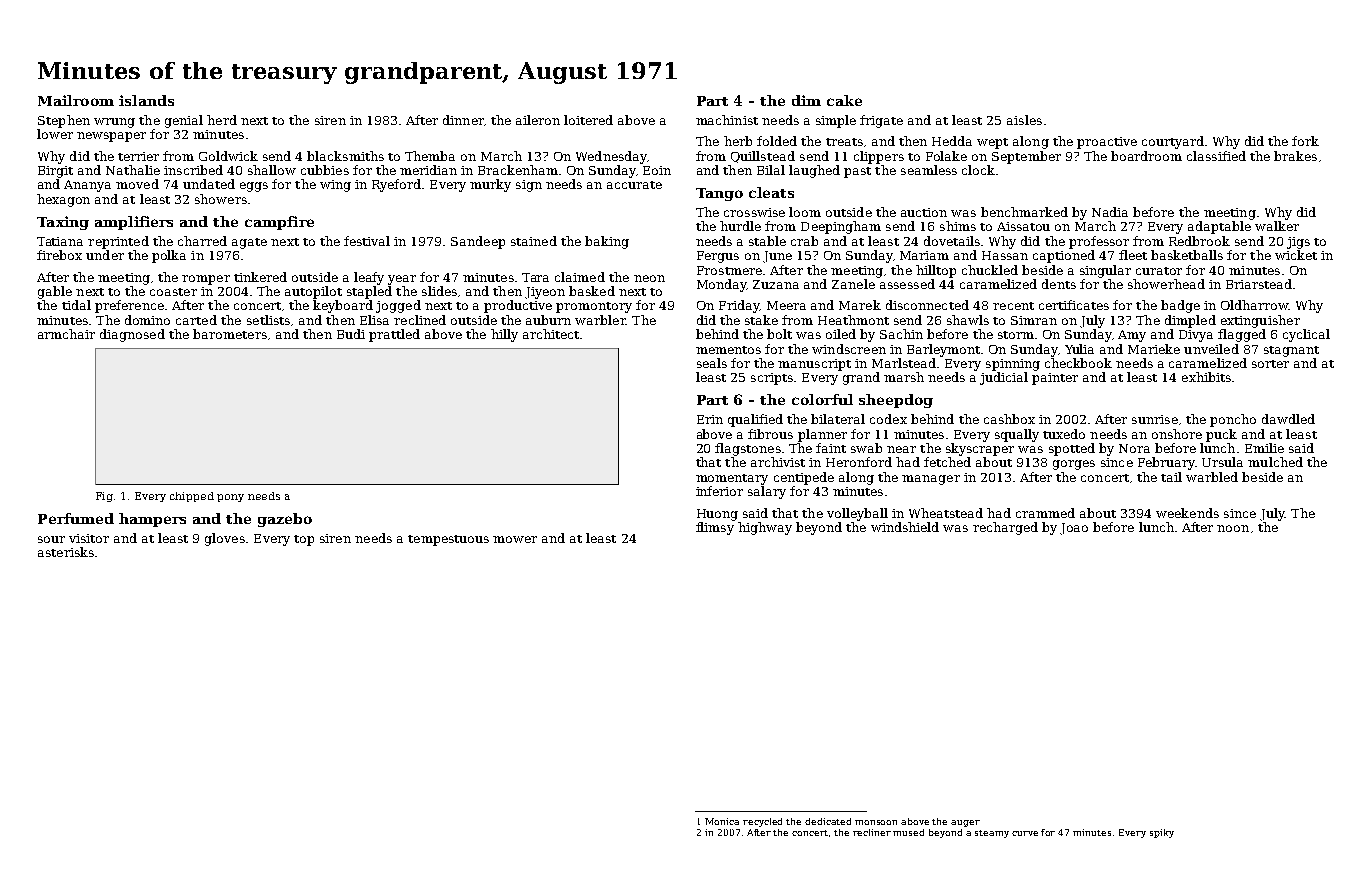 This page has height=887, width=1372. Describe the element at coordinates (1013, 306) in the page. I see `recent` at that location.
